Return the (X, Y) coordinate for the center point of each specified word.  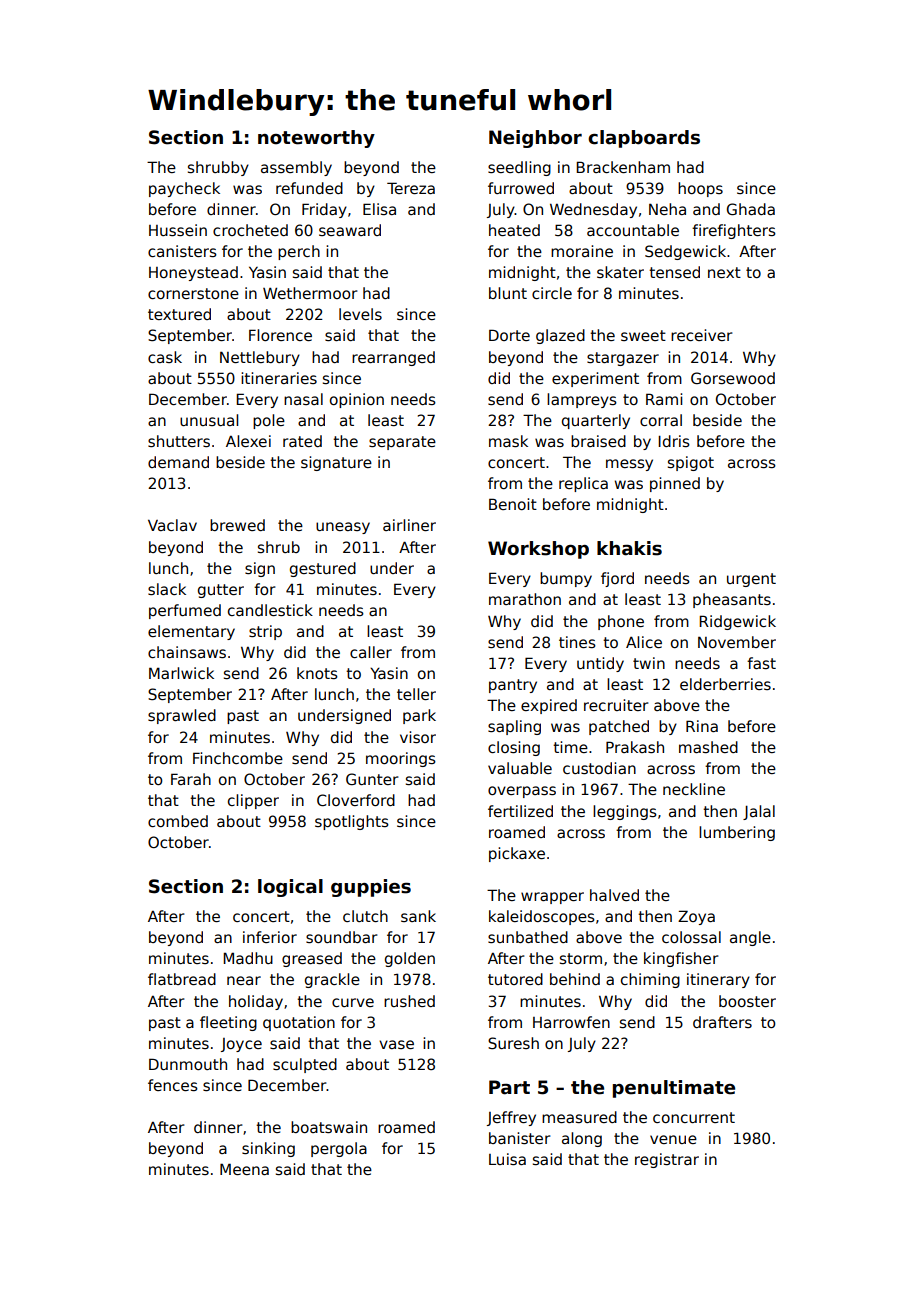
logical (290, 888)
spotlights (352, 822)
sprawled (182, 716)
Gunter (372, 779)
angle (750, 938)
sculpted (305, 1065)
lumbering (737, 833)
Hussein (178, 230)
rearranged (393, 358)
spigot (691, 463)
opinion (357, 400)
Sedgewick (685, 252)
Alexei (248, 441)
